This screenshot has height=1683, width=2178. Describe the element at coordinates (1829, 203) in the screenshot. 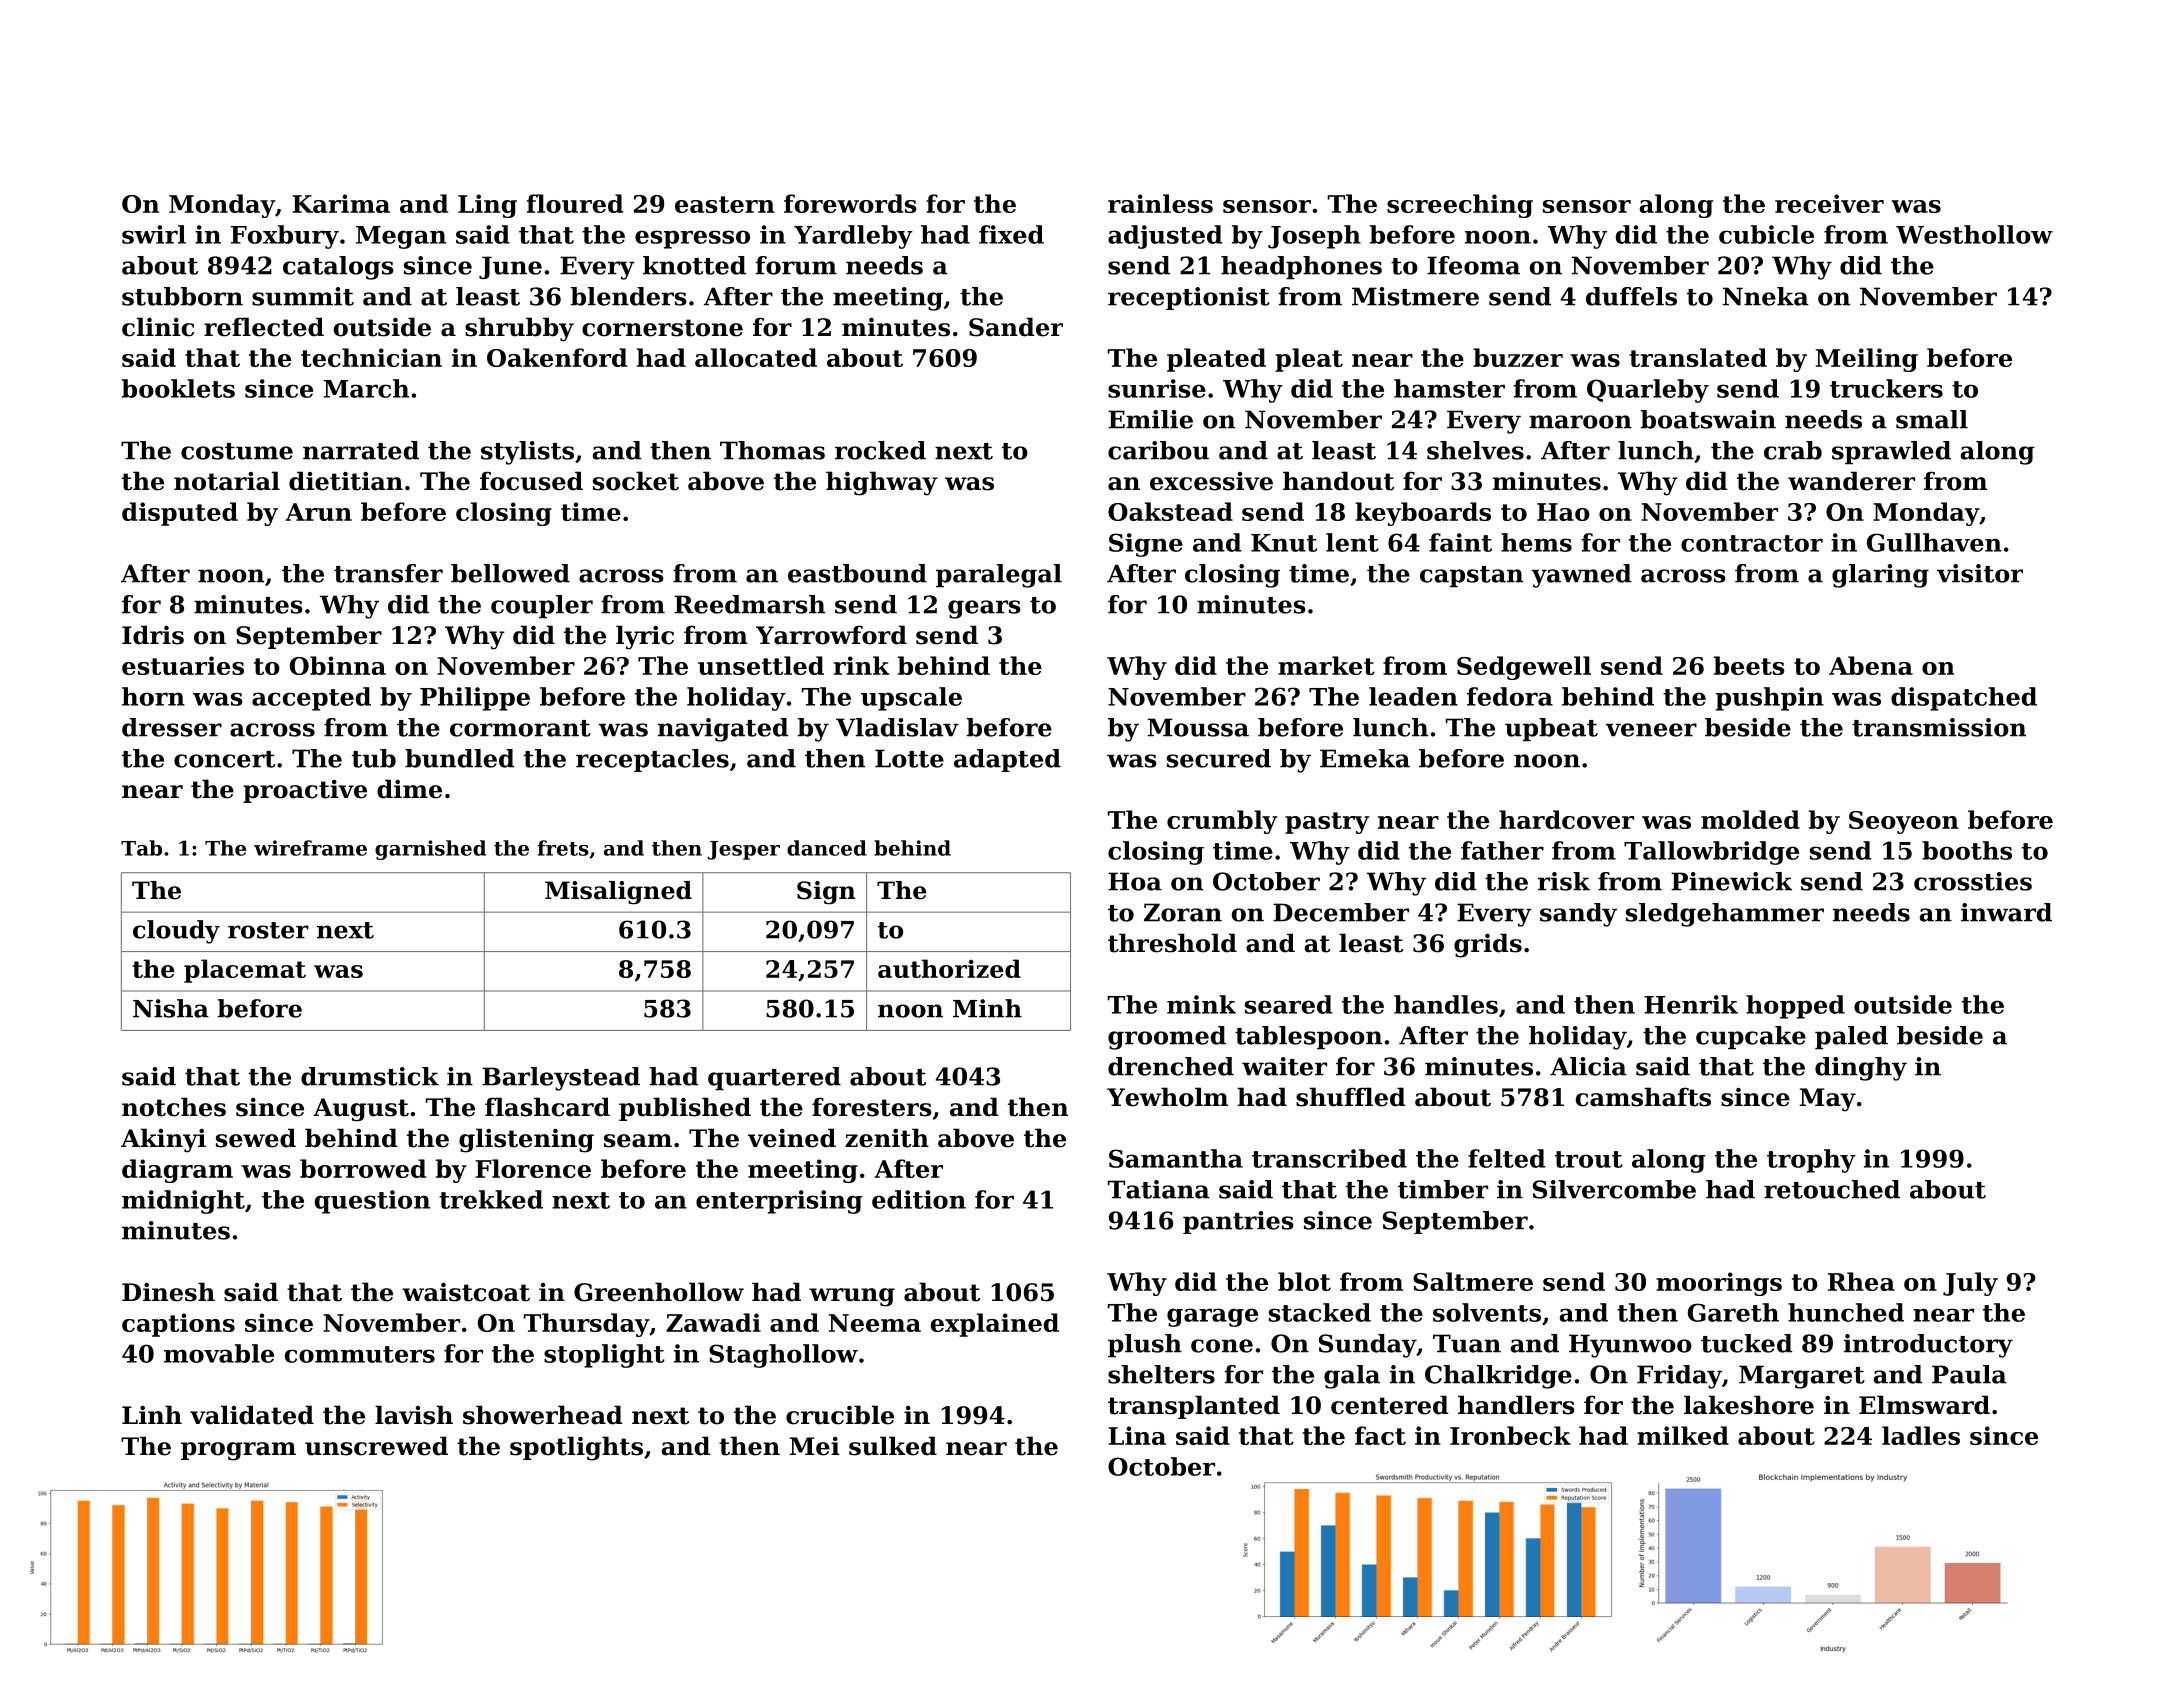

I see `receiver` at that location.
